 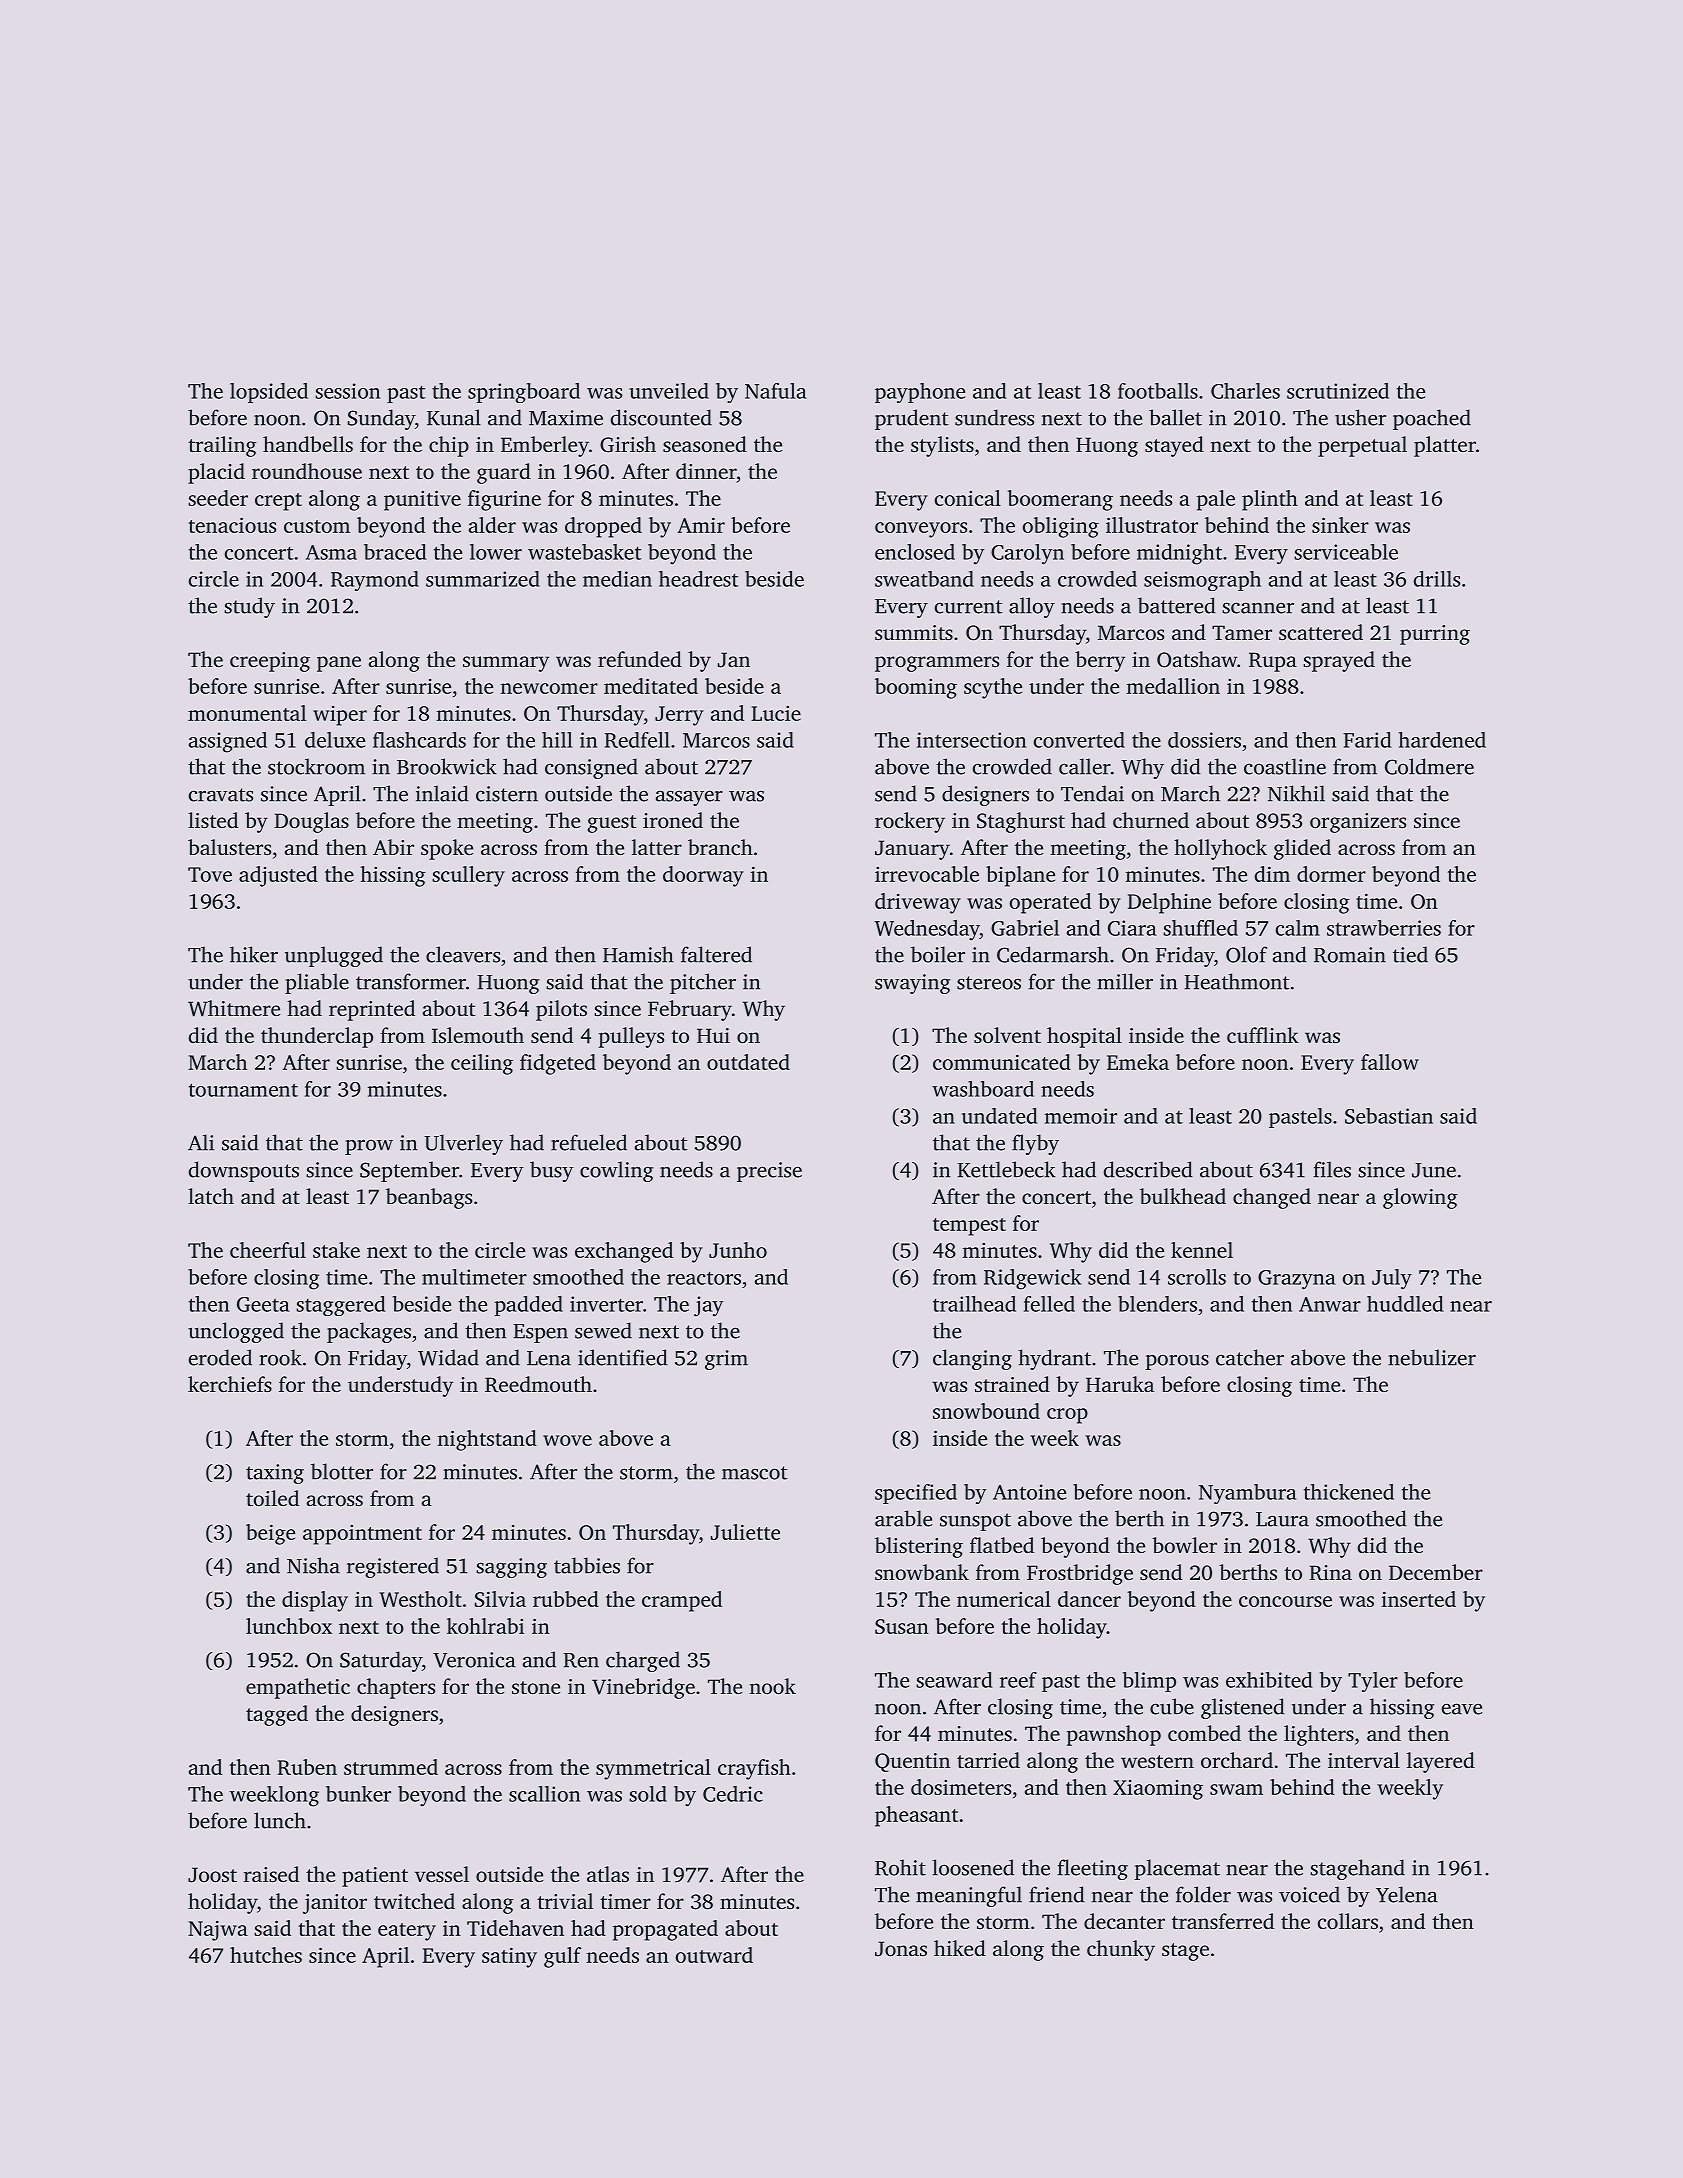 What do you see at coordinates (266, 1955) in the screenshot?
I see `hutches` at bounding box center [266, 1955].
